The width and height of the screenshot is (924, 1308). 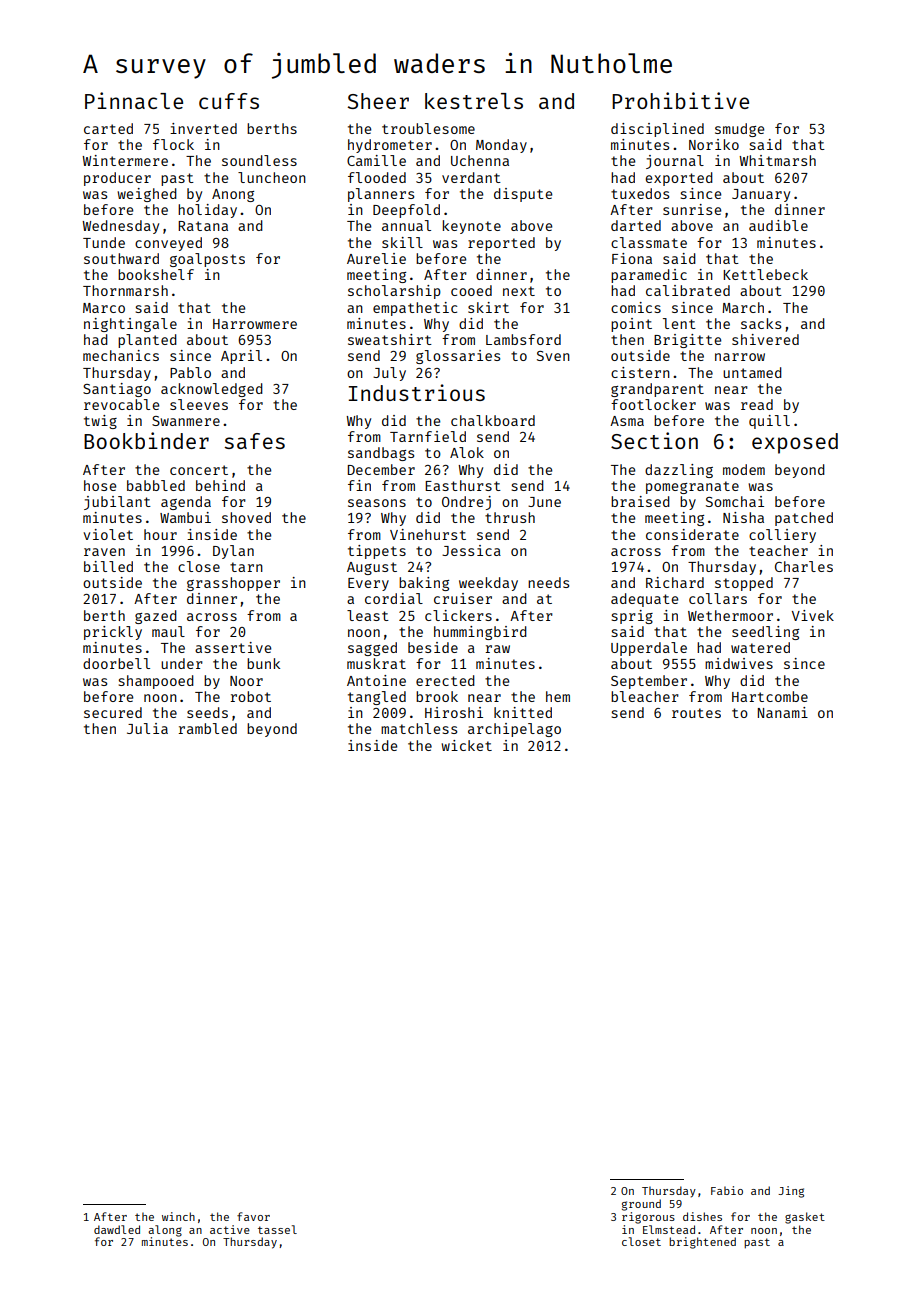 What do you see at coordinates (548, 582) in the screenshot?
I see `needs` at bounding box center [548, 582].
